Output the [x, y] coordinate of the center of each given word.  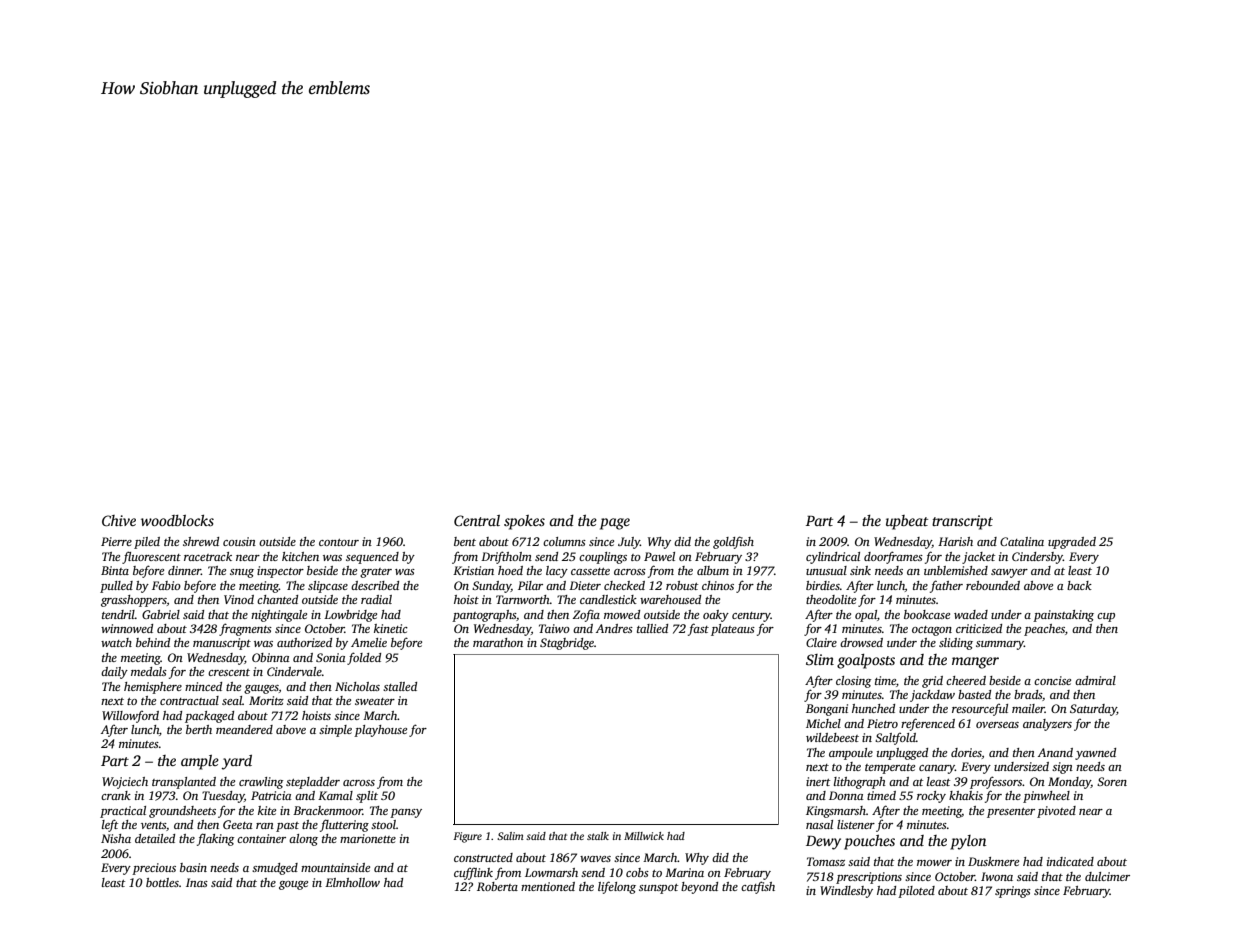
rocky [931, 797]
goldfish [733, 542]
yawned [1095, 754]
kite [267, 810]
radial [376, 599]
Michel [823, 723]
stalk [598, 836]
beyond [699, 888]
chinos [718, 585]
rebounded [993, 585]
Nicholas [357, 686]
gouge [293, 885]
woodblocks [177, 520]
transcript [962, 522]
